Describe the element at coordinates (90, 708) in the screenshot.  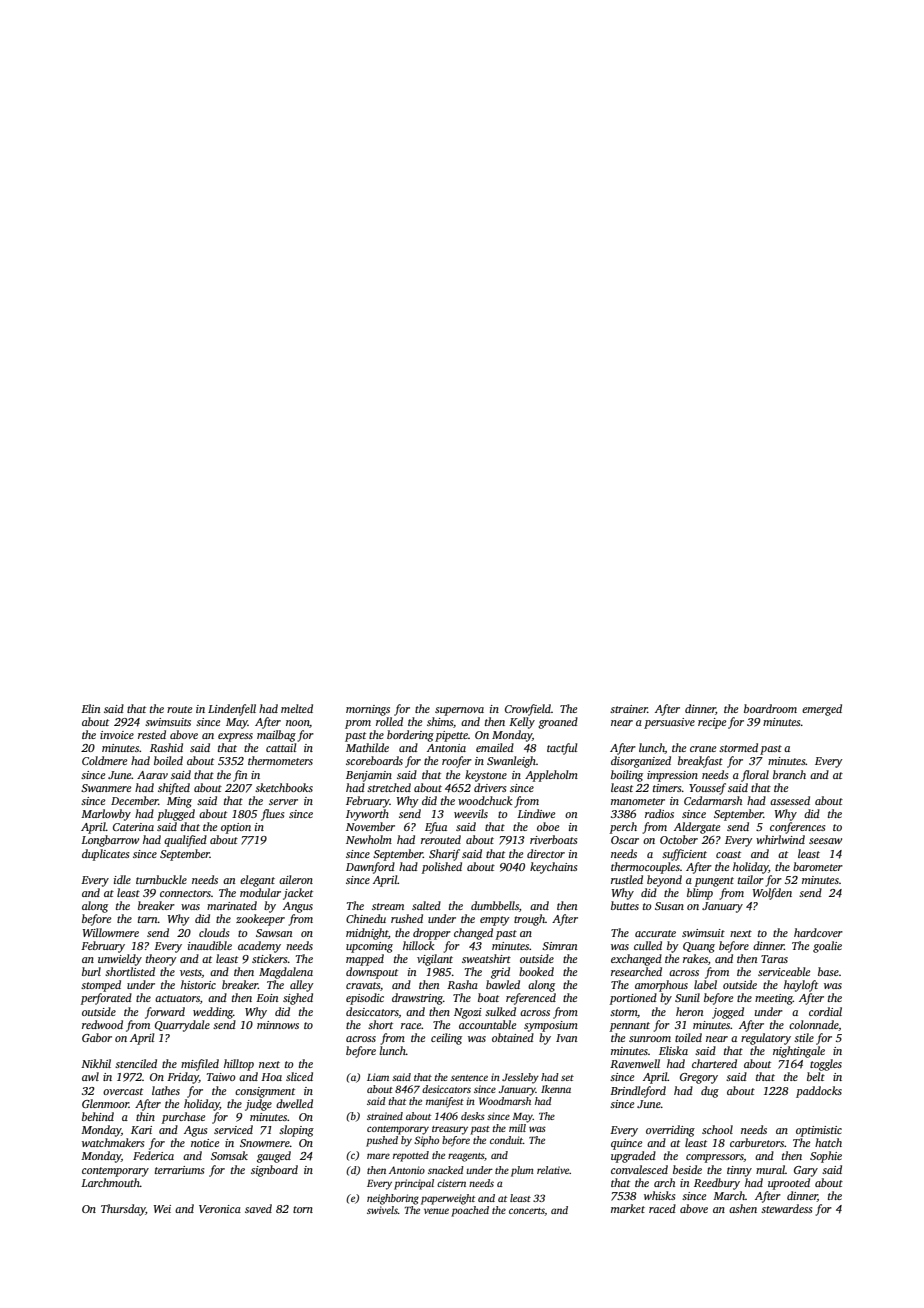
I see `Elin` at that location.
